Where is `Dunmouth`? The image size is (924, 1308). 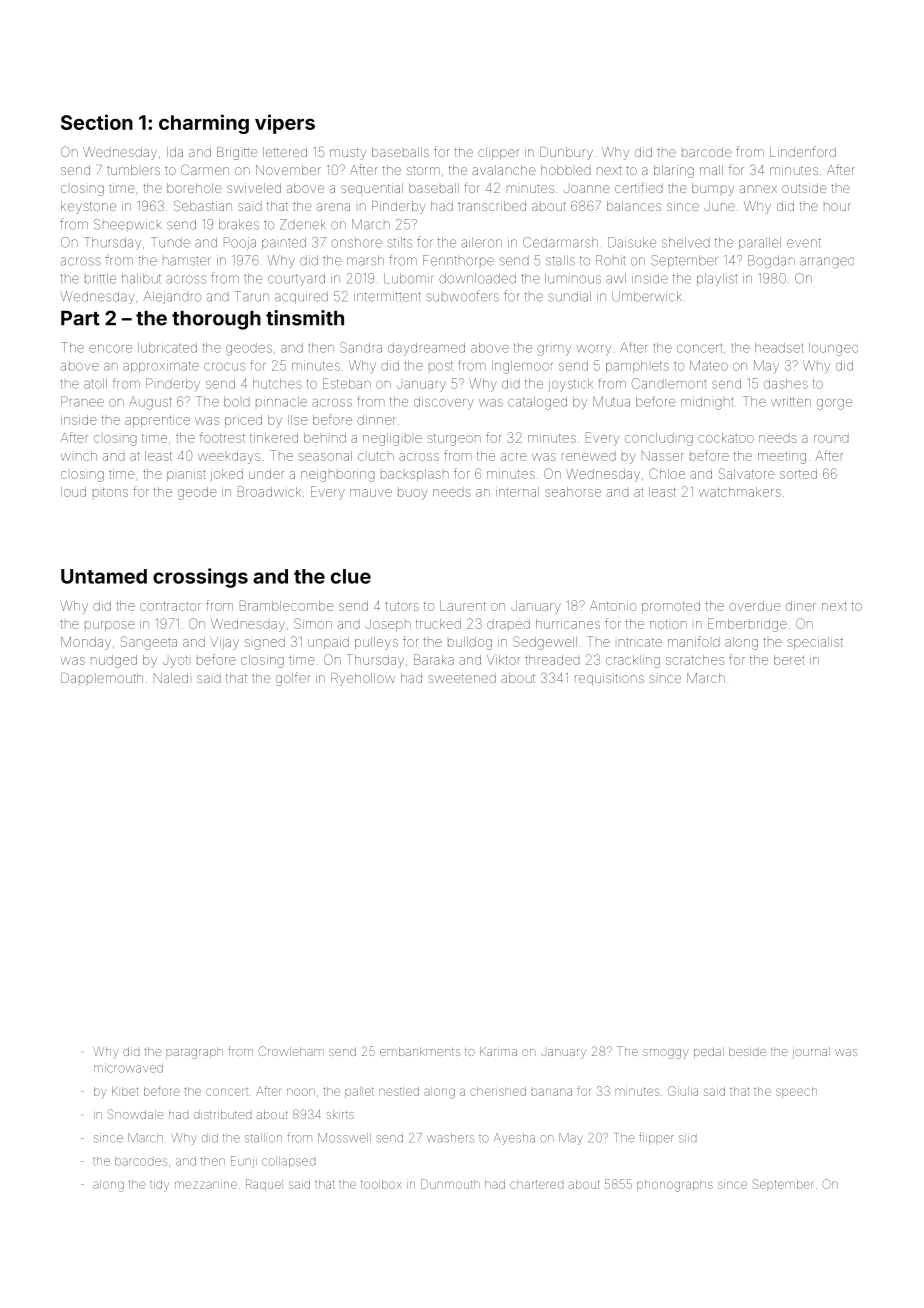 Dunmouth is located at coordinates (450, 1184).
